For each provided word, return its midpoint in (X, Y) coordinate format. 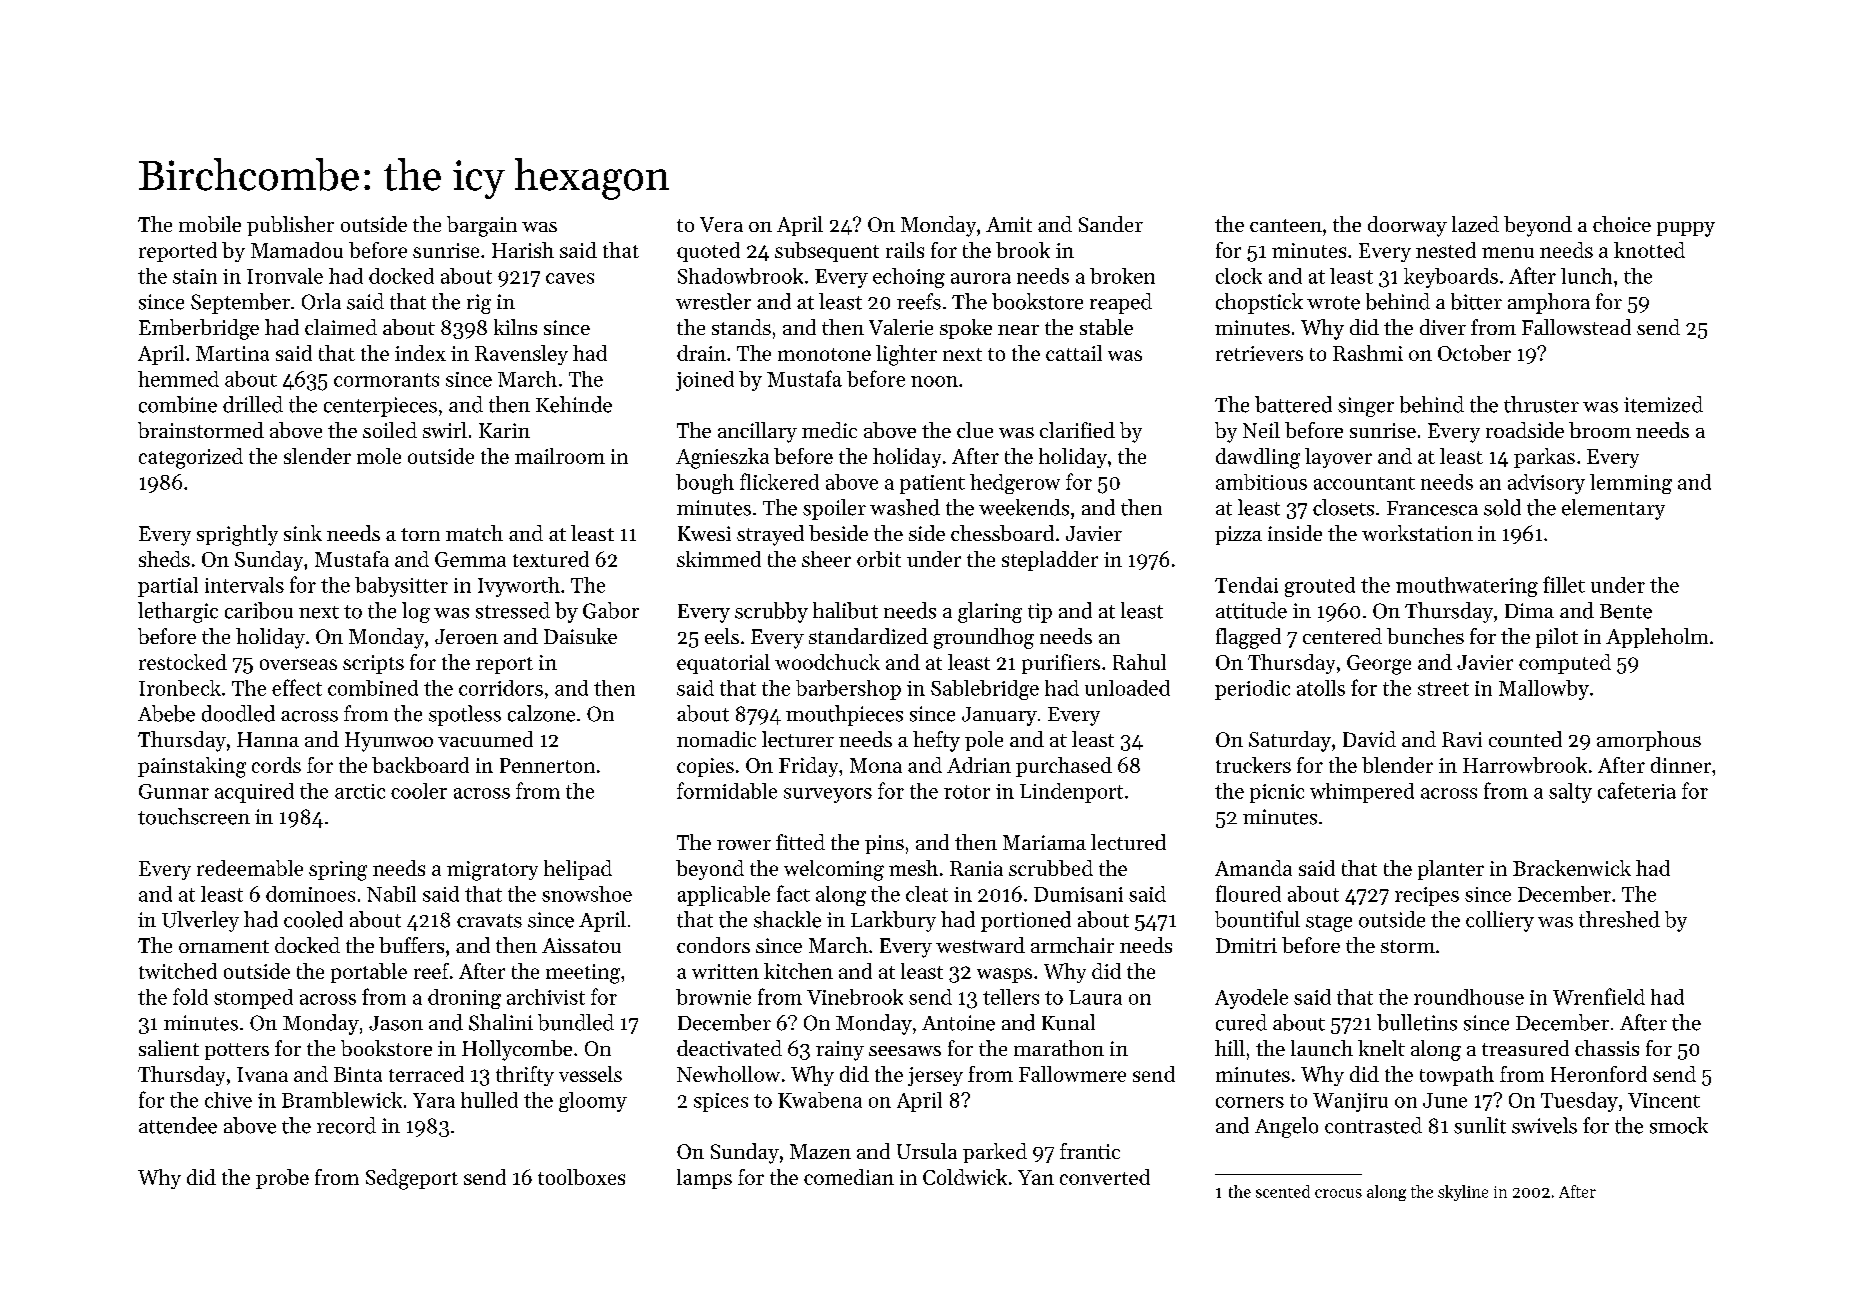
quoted (708, 252)
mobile (210, 224)
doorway (1407, 226)
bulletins (1417, 1022)
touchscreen (194, 816)
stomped (253, 999)
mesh (913, 868)
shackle (787, 919)
